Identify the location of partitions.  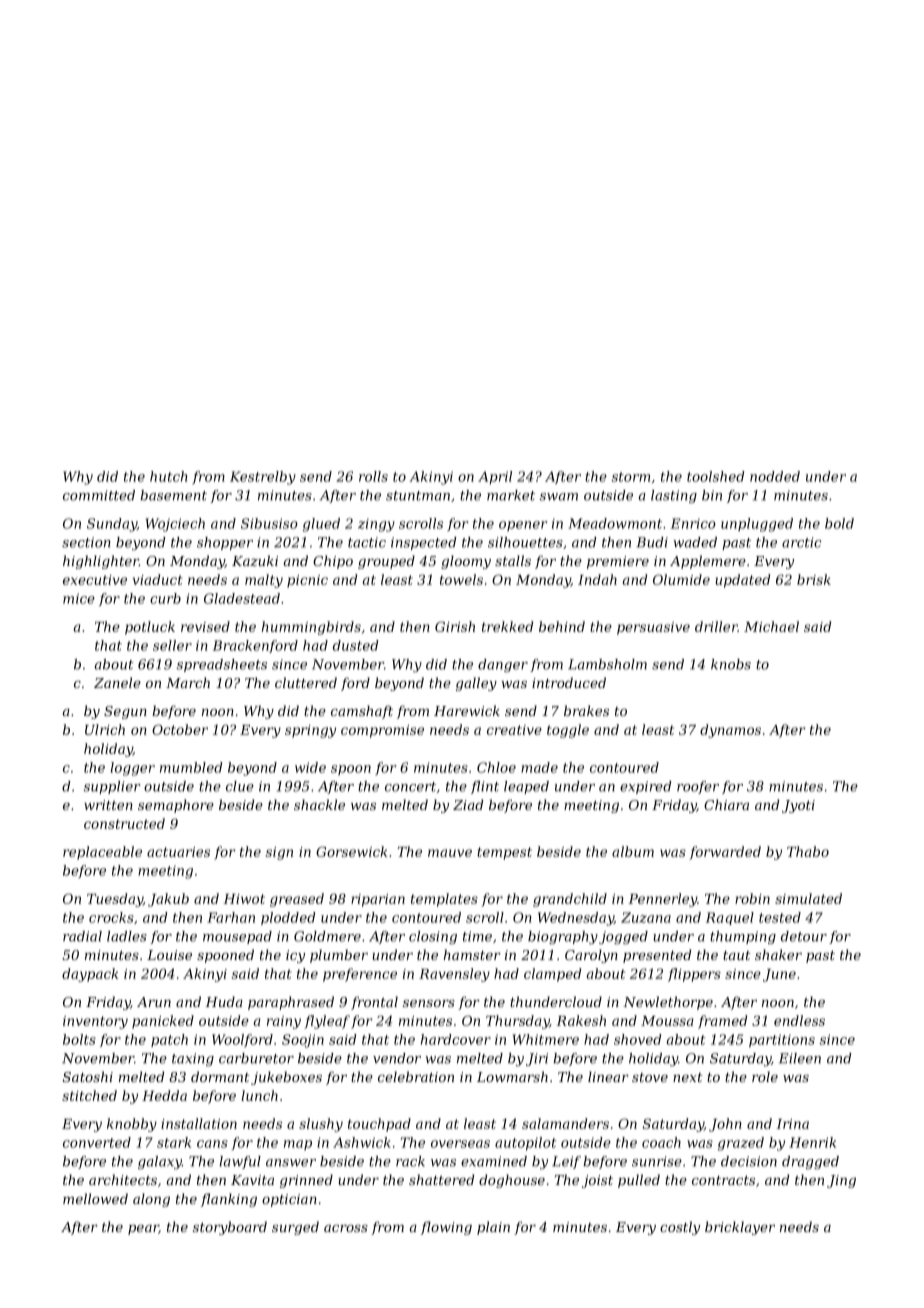
(782, 1041).
